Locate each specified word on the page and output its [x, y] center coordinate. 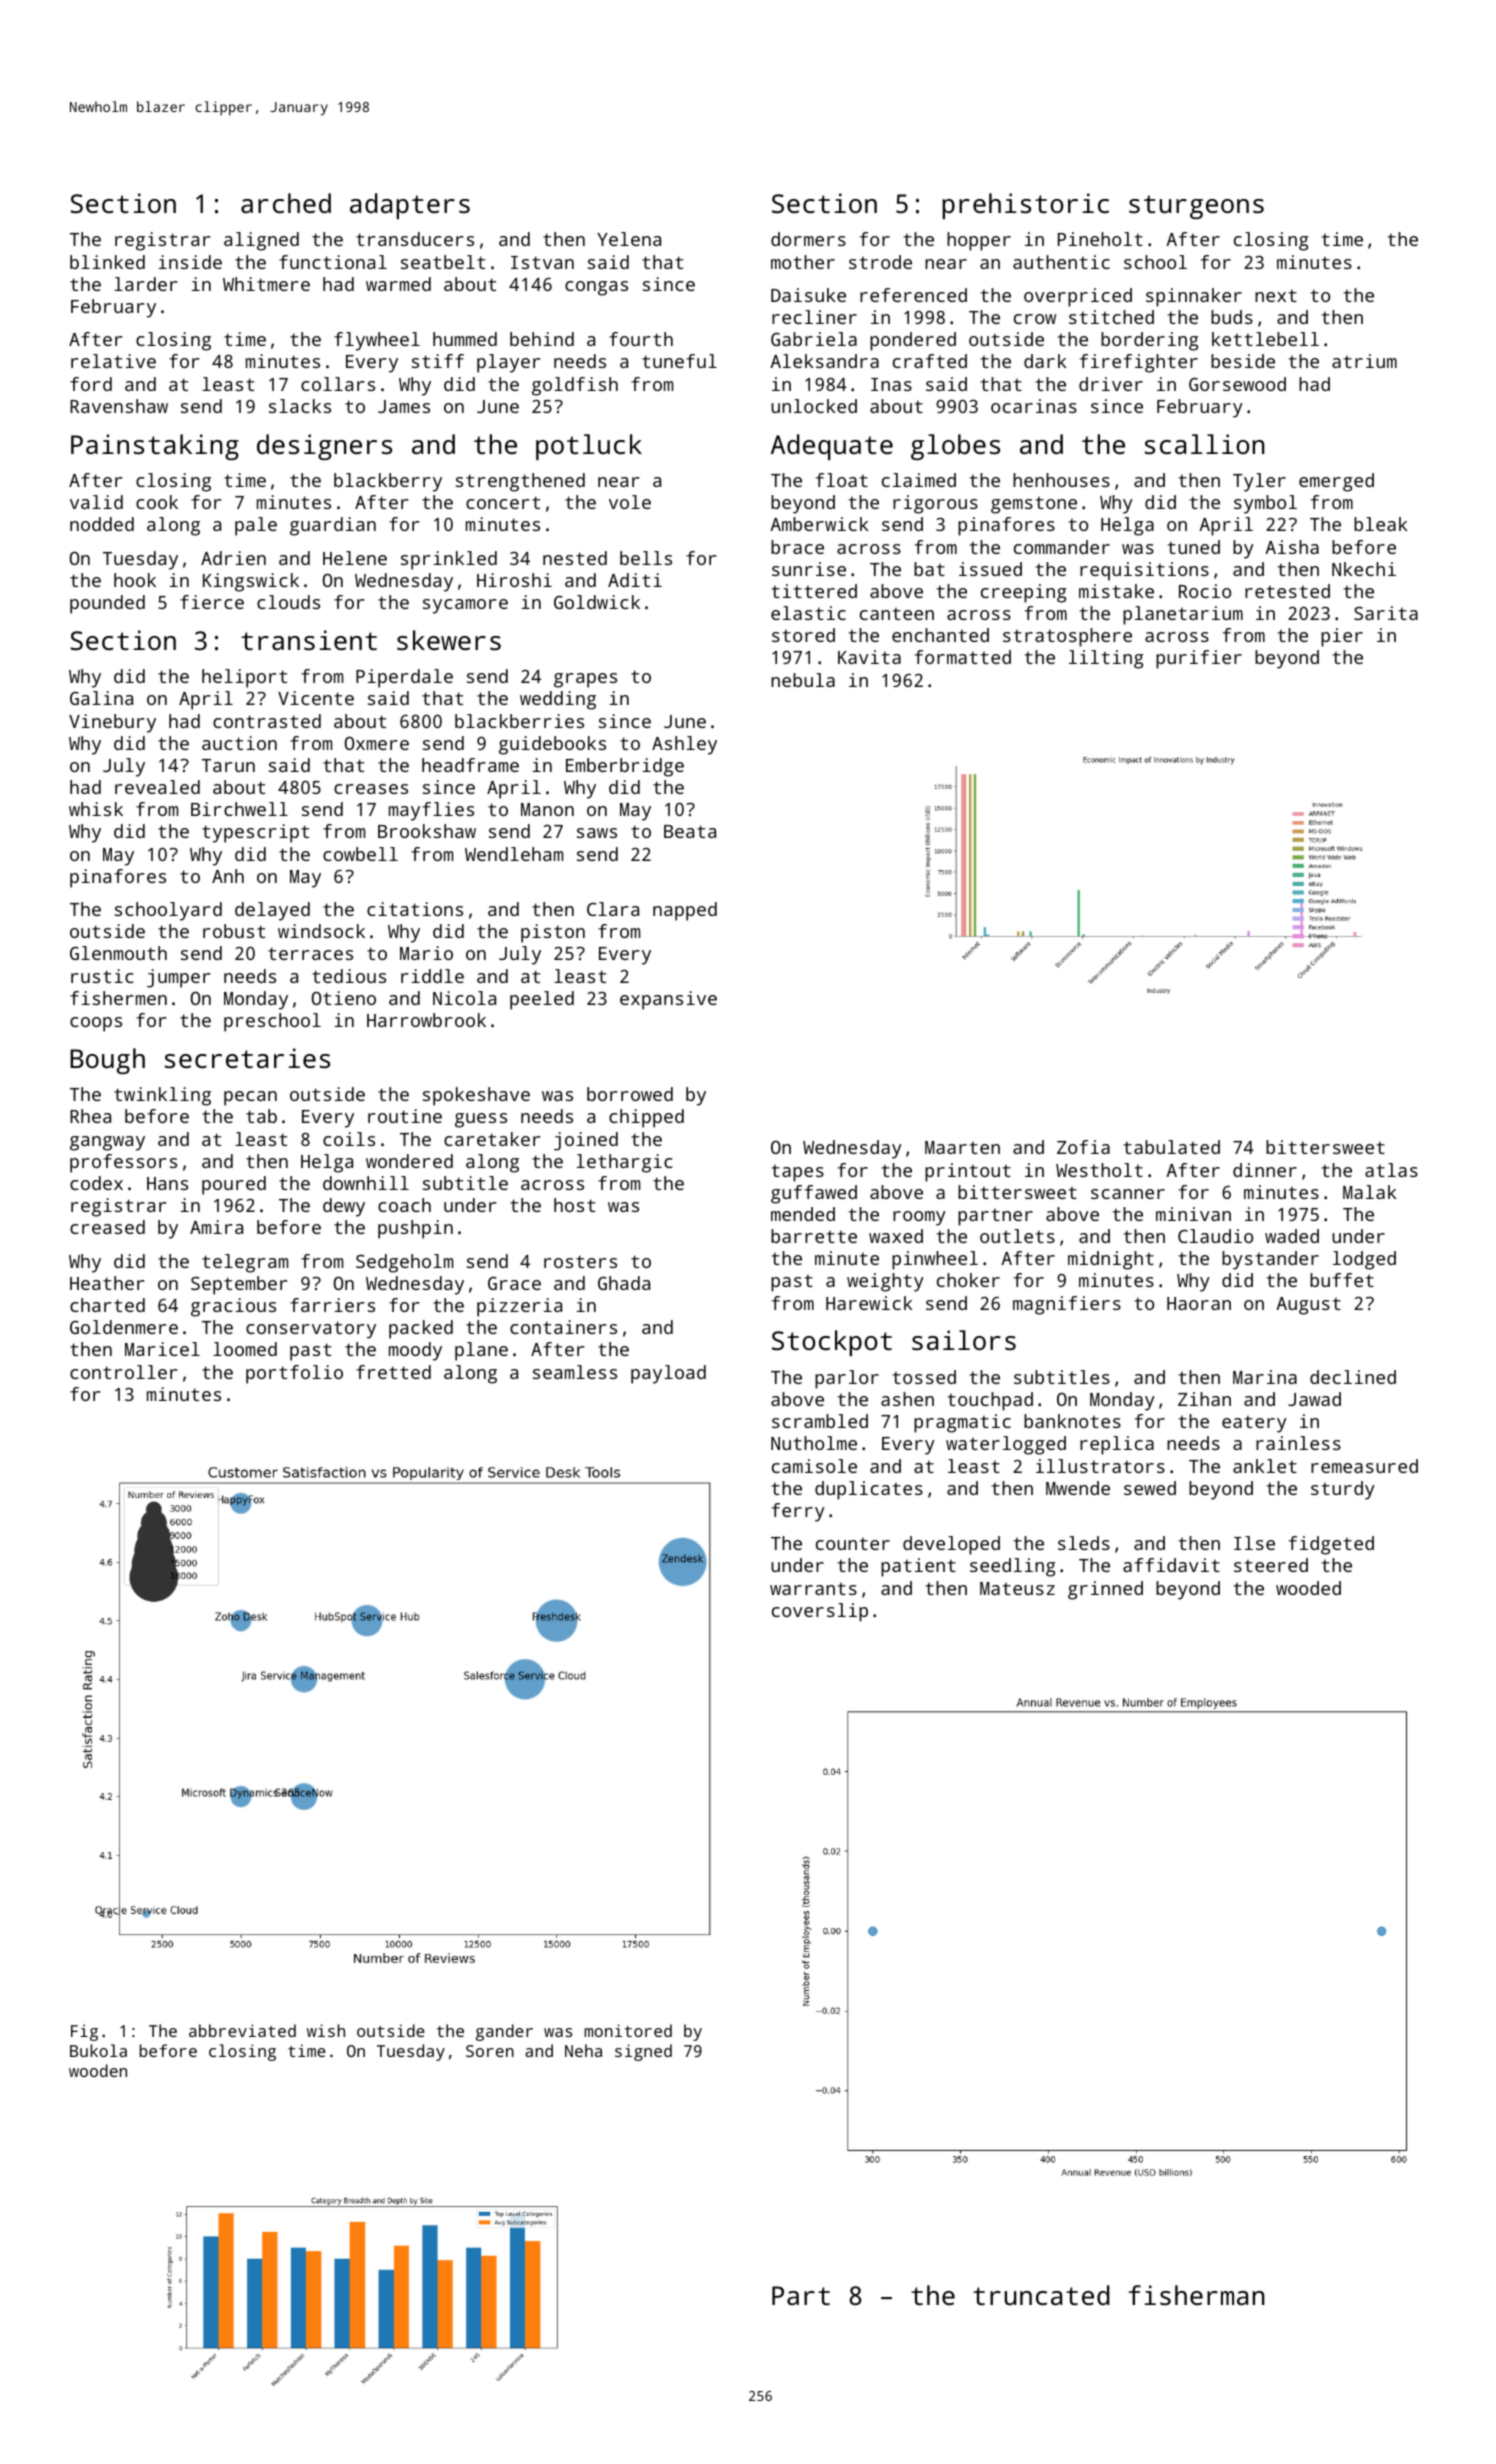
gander [504, 2032]
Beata [690, 831]
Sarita [1386, 613]
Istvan [542, 262]
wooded [1308, 1588]
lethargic [624, 1163]
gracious [233, 1307]
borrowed [630, 1094]
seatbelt [443, 262]
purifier [1199, 659]
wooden [98, 2070]
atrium [1364, 361]
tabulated [1172, 1147]
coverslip [820, 1612]
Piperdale [404, 678]
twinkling [162, 1096]
